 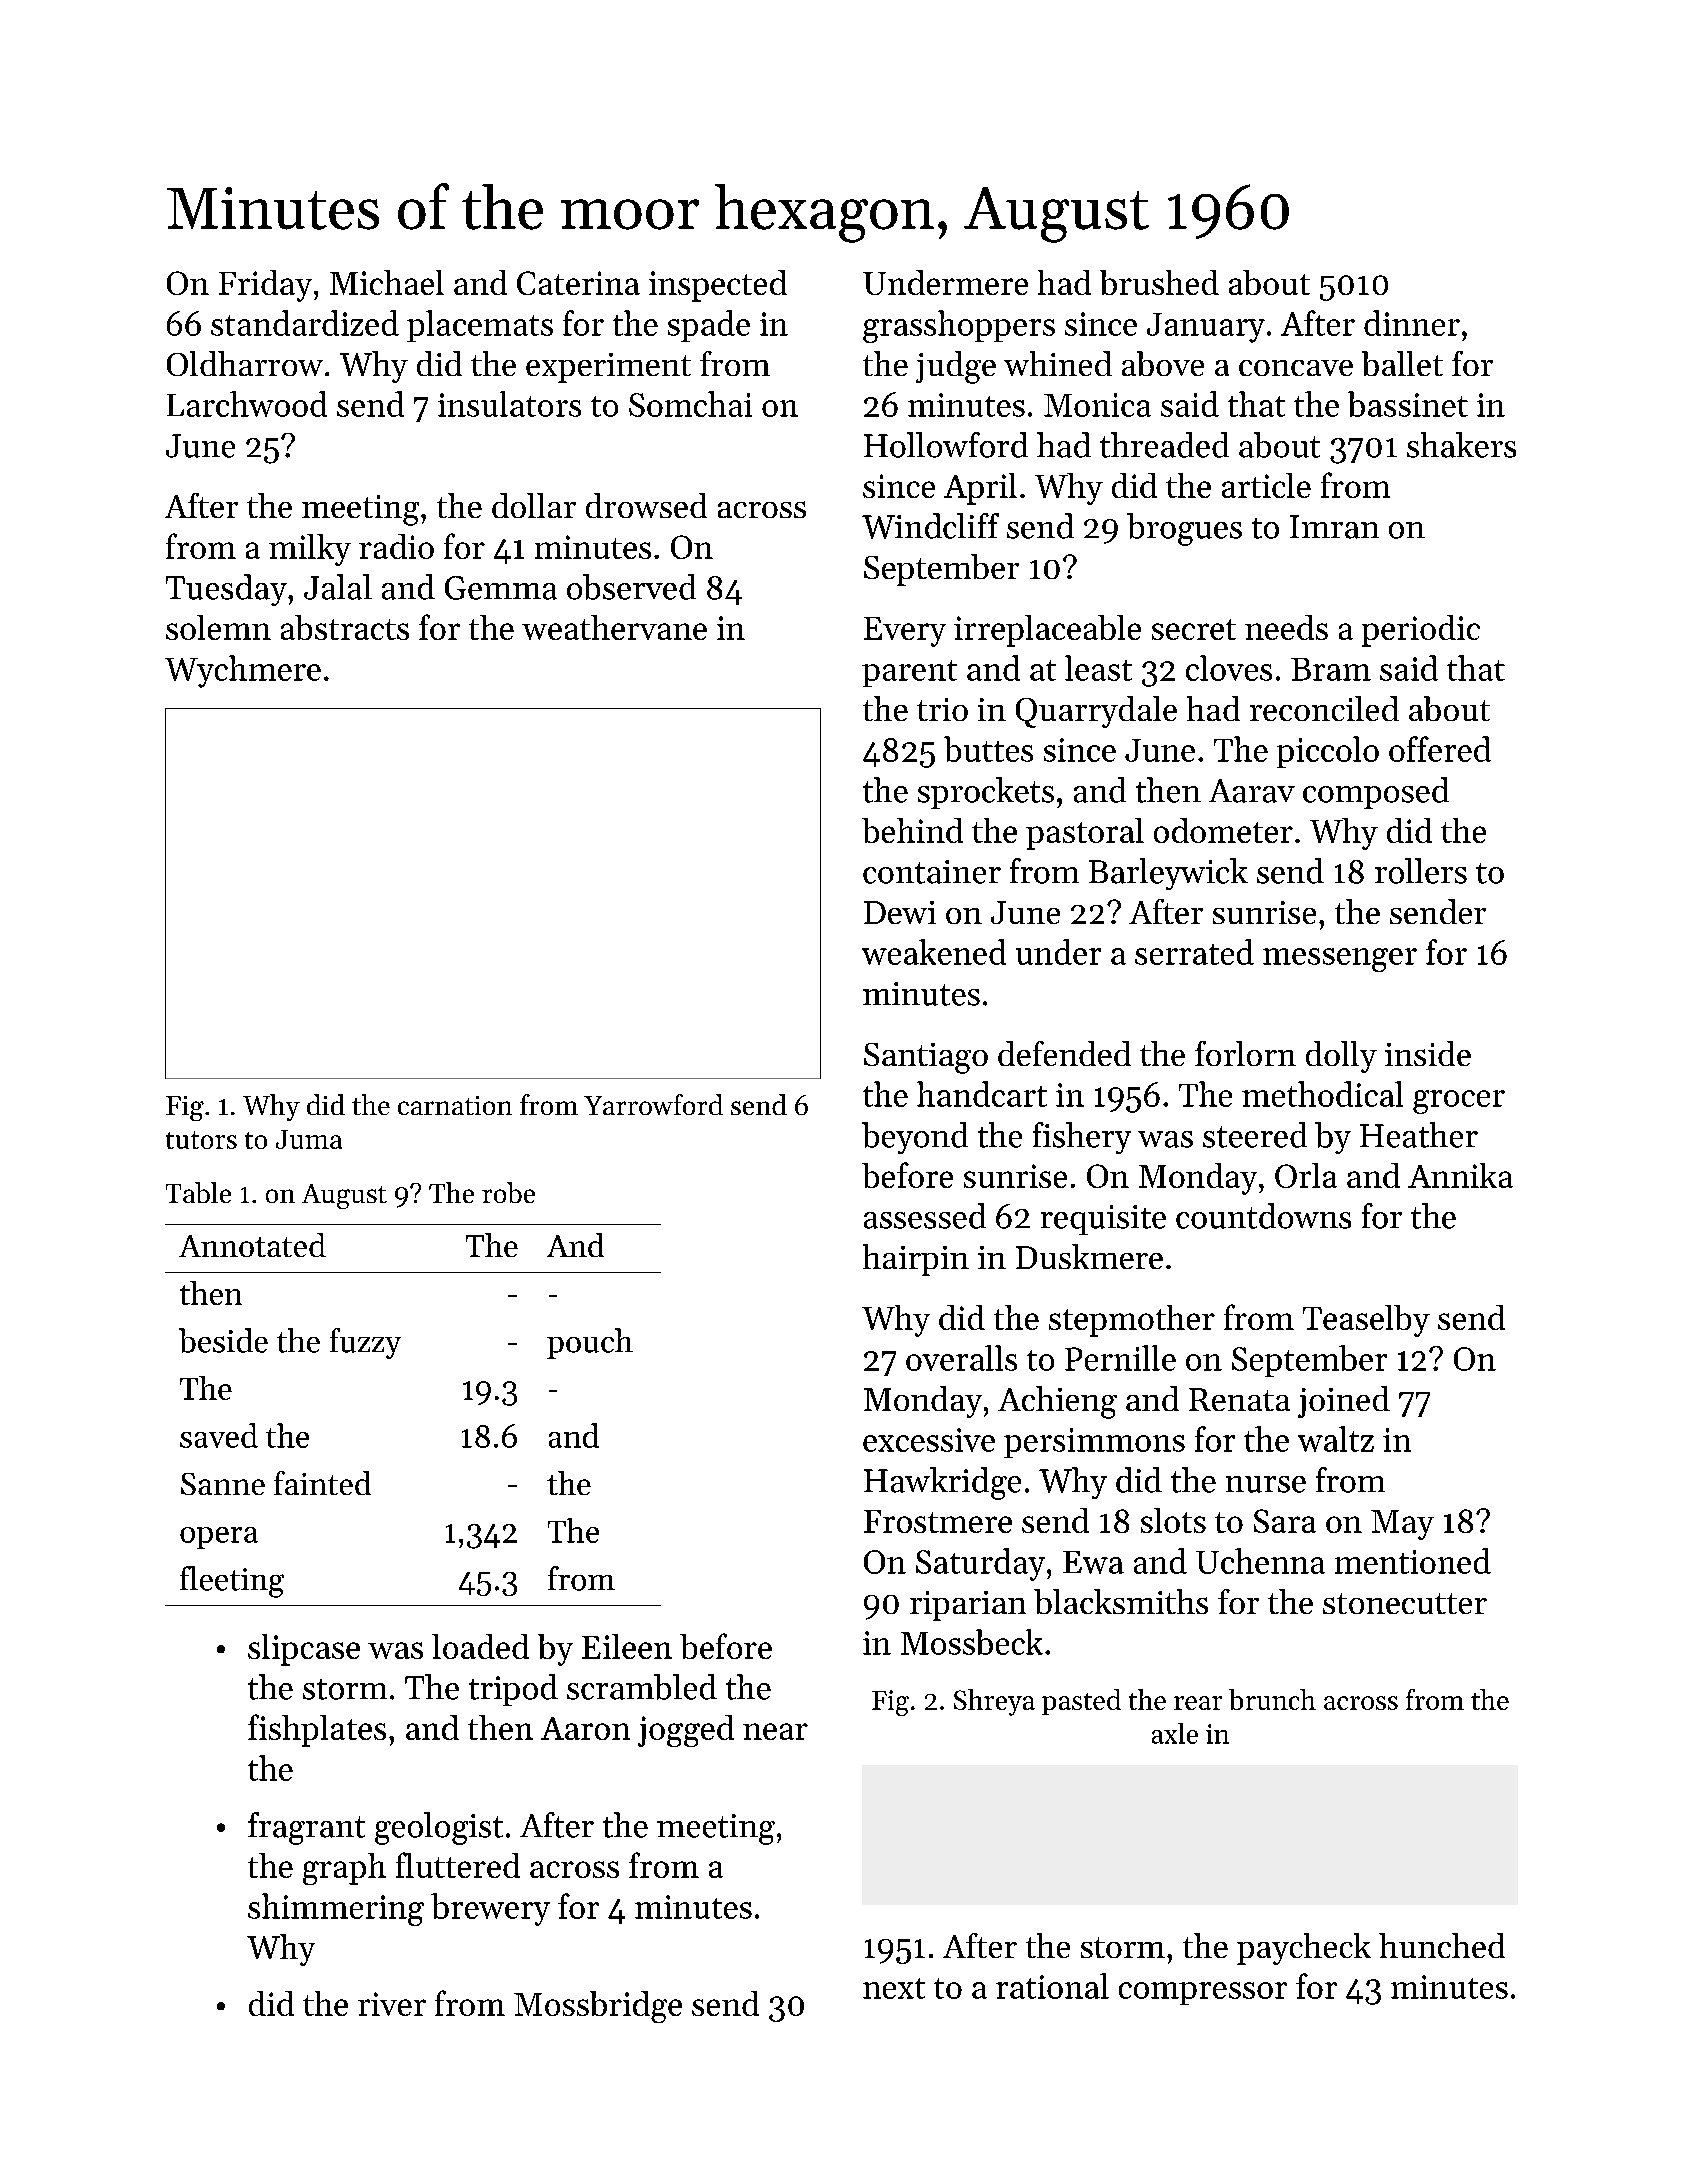 What do you see at coordinates (1402, 1525) in the screenshot?
I see `May` at bounding box center [1402, 1525].
